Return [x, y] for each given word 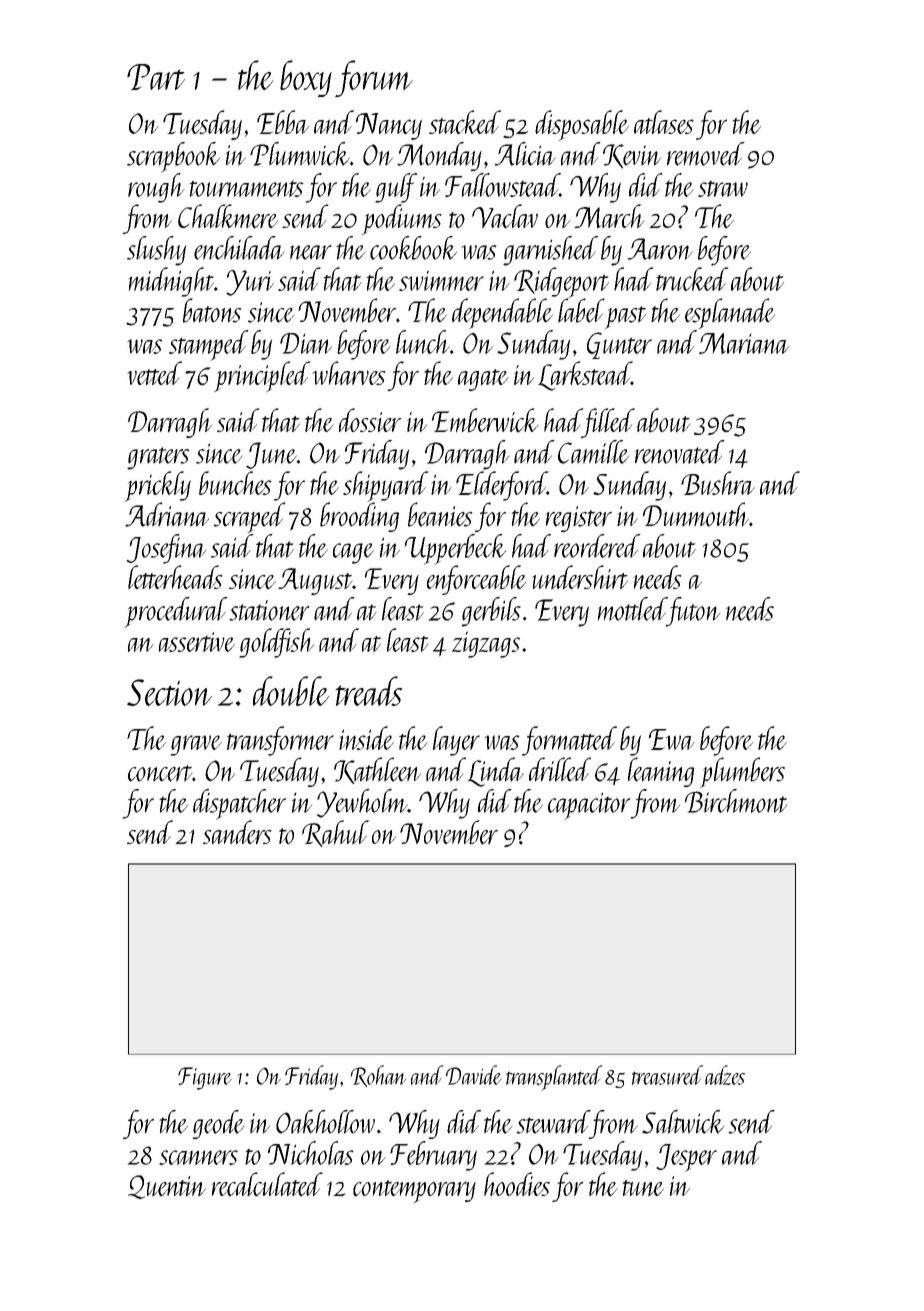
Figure [205, 1078]
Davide [474, 1075]
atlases [664, 122]
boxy [306, 78]
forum [374, 78]
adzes [725, 1075]
